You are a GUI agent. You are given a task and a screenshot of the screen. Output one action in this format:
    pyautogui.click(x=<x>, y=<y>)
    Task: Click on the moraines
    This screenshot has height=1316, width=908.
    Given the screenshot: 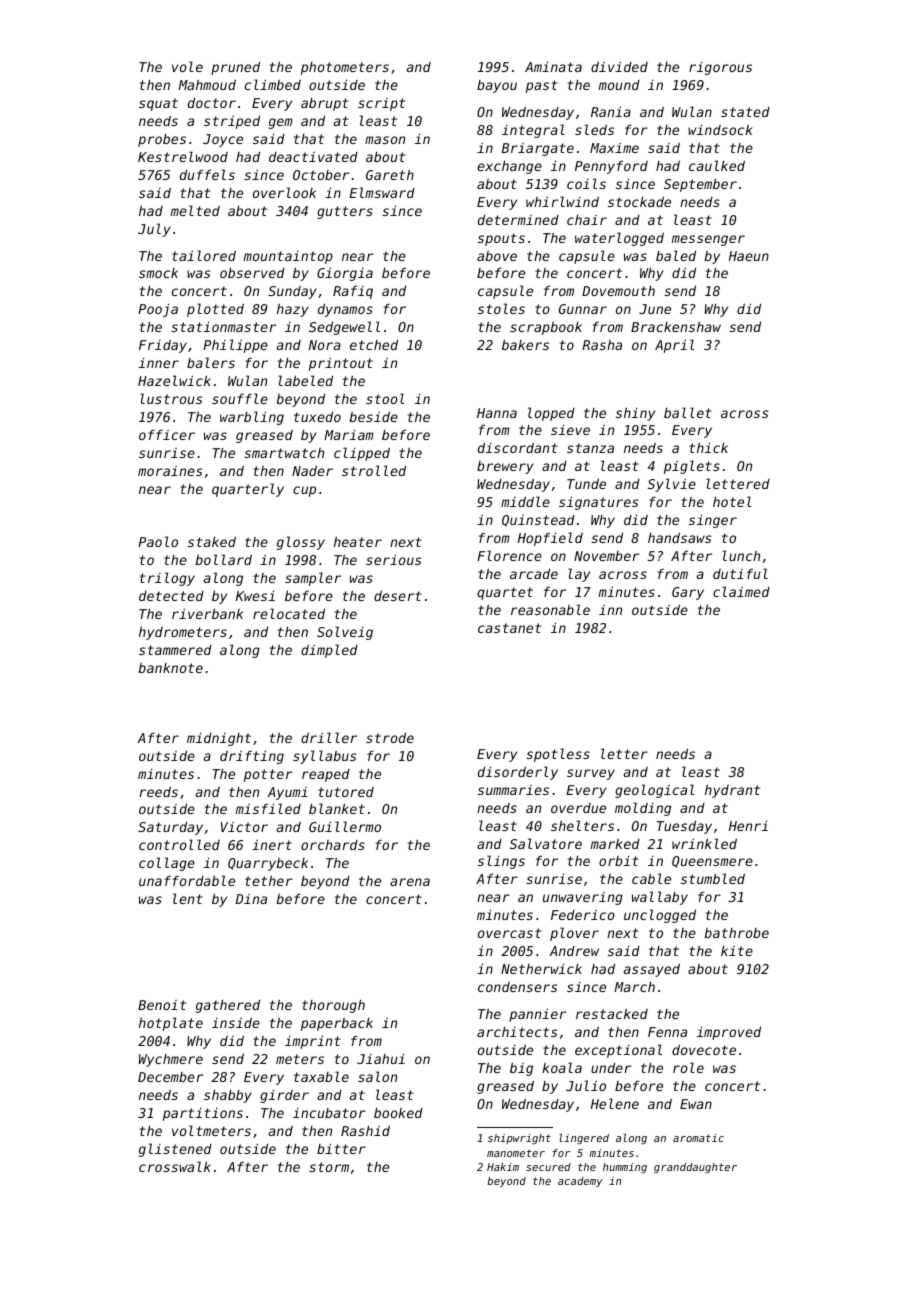 What is the action you would take?
    pyautogui.click(x=170, y=471)
